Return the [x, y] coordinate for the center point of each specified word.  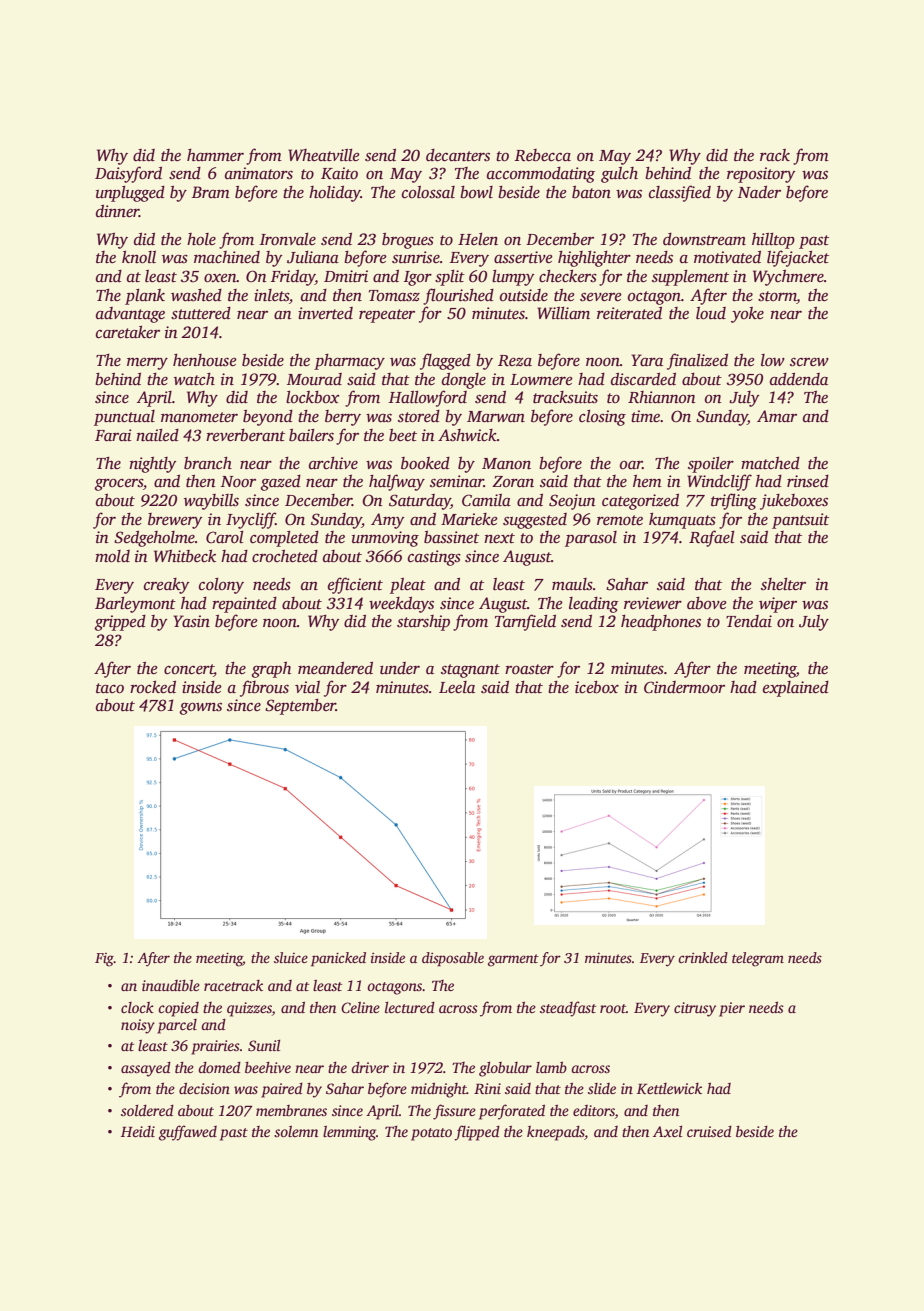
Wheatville [324, 155]
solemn [296, 1131]
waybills [211, 502]
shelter [783, 584]
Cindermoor [684, 687]
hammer [215, 155]
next [499, 538]
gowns [201, 708]
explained [796, 689]
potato [431, 1134]
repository [761, 175]
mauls [572, 584]
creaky [167, 586]
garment [513, 960]
